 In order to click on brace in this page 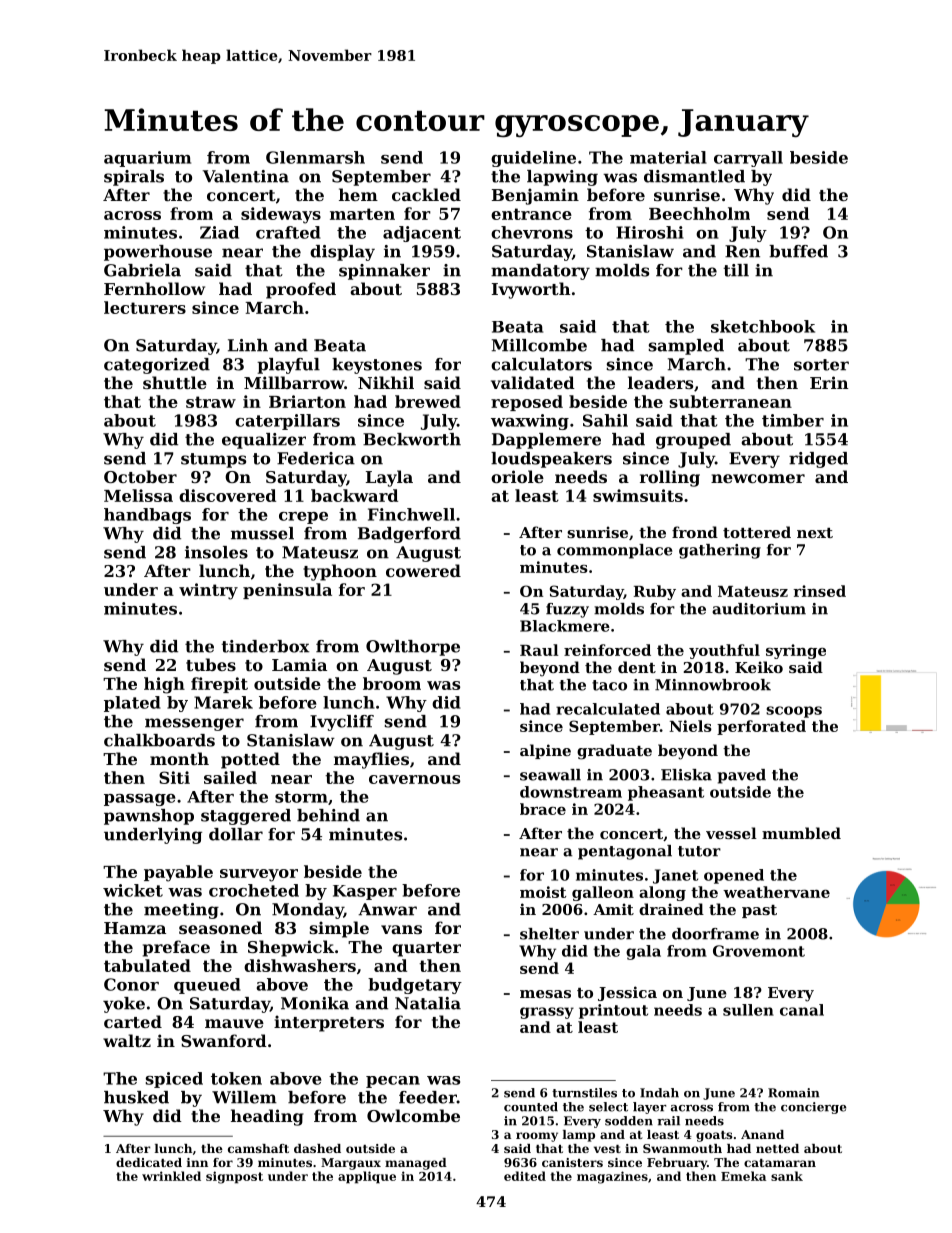, I will do `click(543, 809)`.
